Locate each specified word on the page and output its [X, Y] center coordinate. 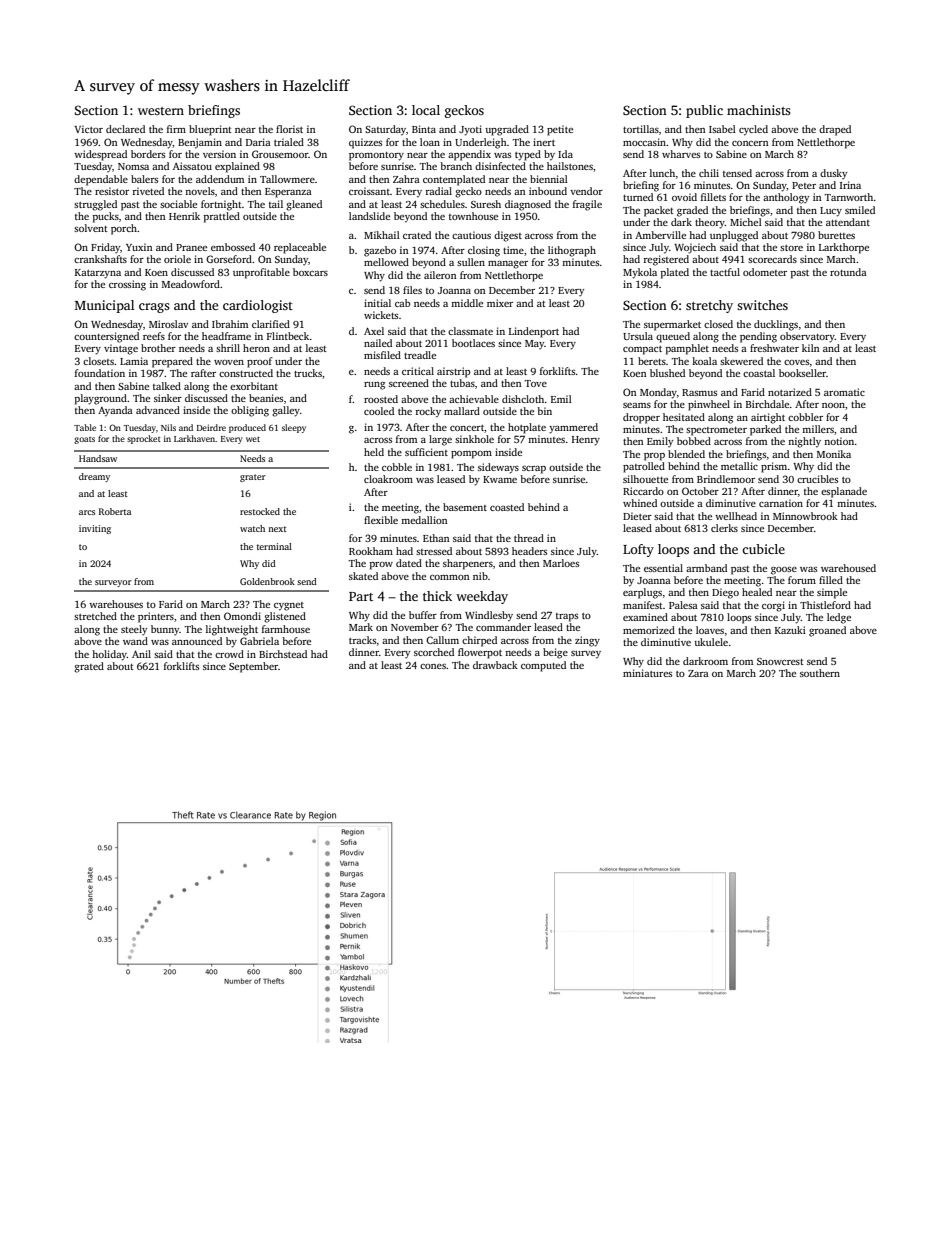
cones [433, 666]
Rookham [371, 551]
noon [833, 405]
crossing [127, 285]
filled [831, 580]
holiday [109, 655]
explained [237, 167]
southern [820, 673]
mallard [462, 411]
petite [560, 130]
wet [253, 439]
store [791, 248]
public [704, 111]
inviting [95, 529]
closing [484, 251]
